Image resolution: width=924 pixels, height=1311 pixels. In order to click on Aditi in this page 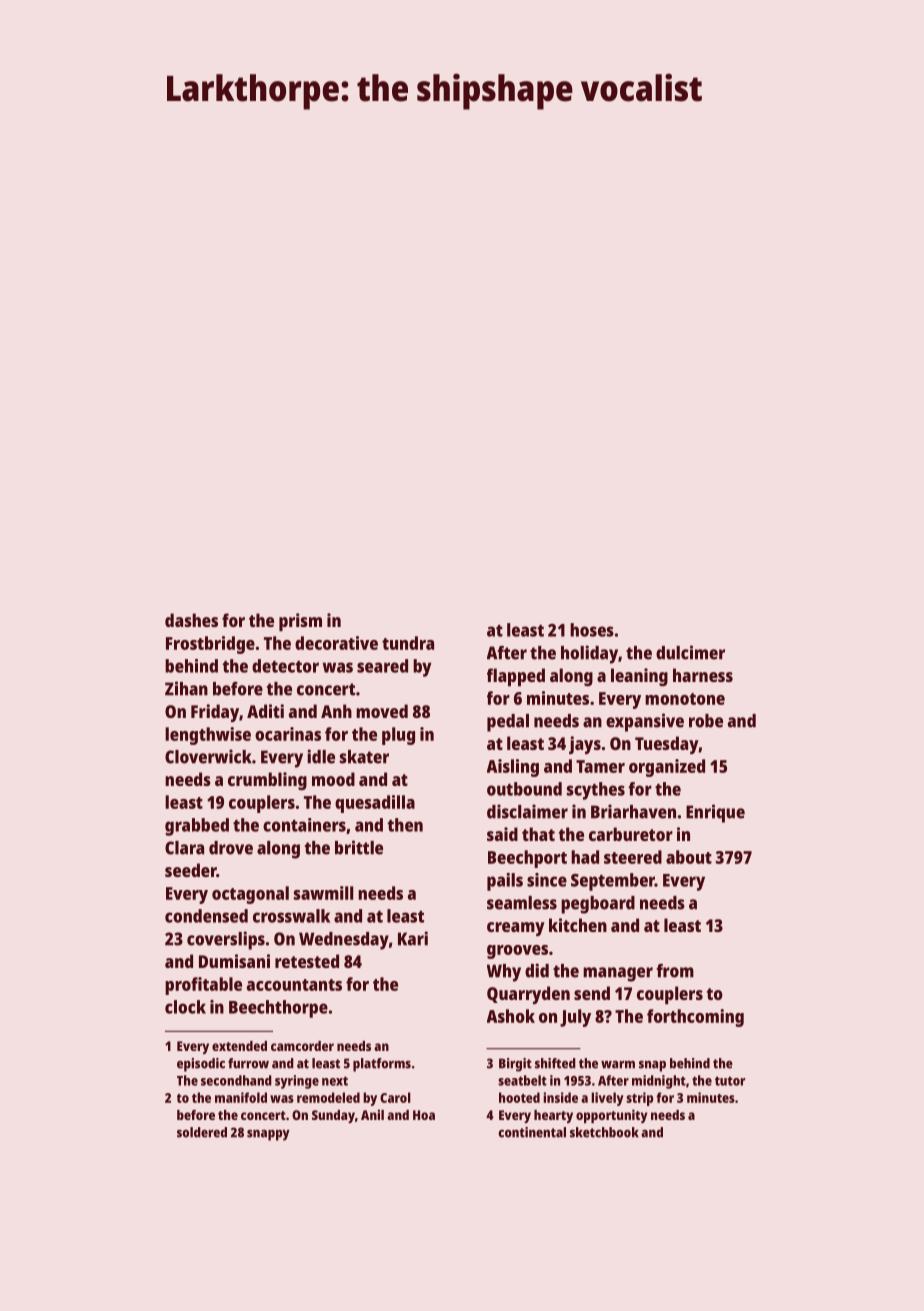, I will do `click(265, 711)`.
